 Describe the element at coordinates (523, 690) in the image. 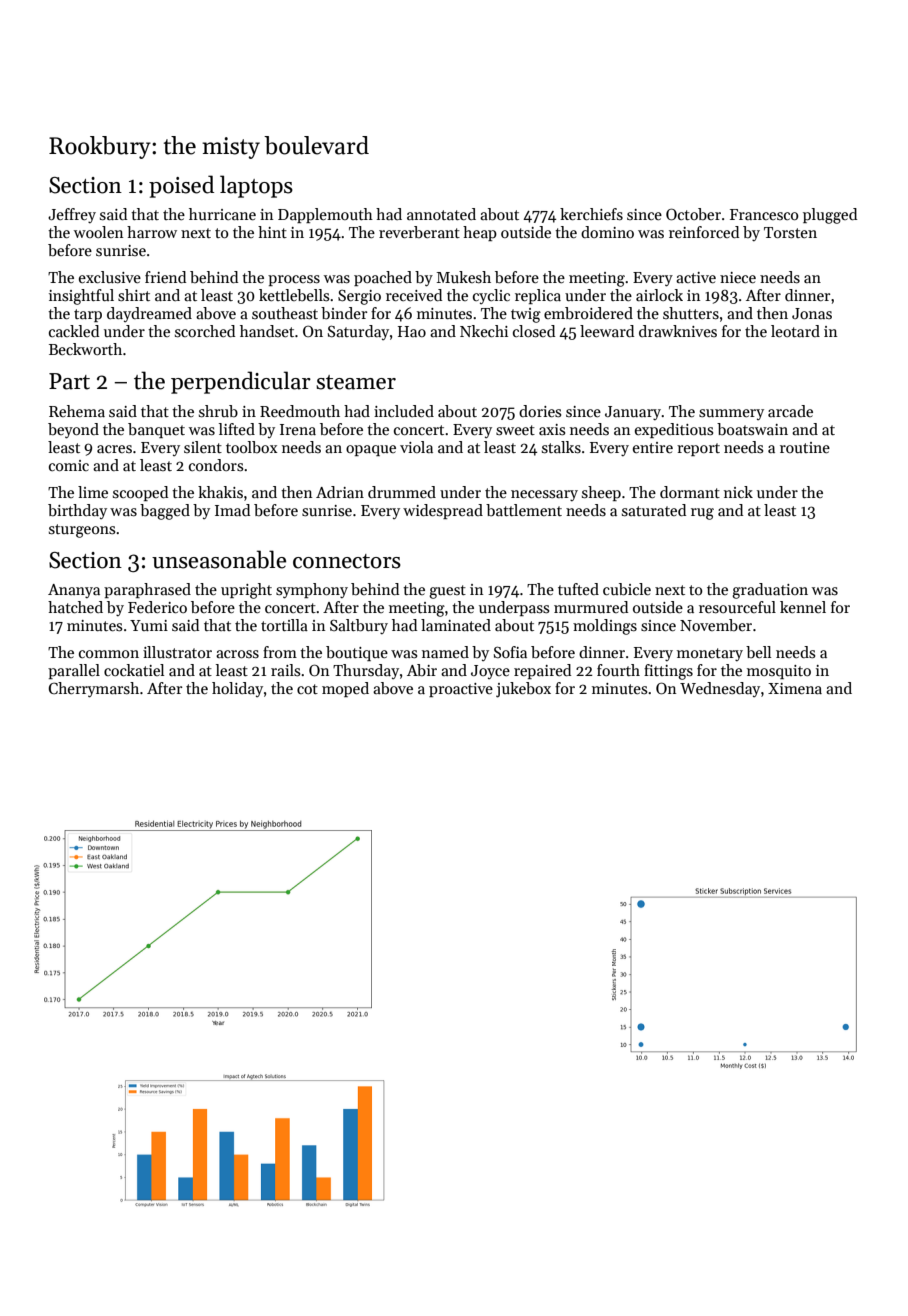

I see `jukebox` at that location.
